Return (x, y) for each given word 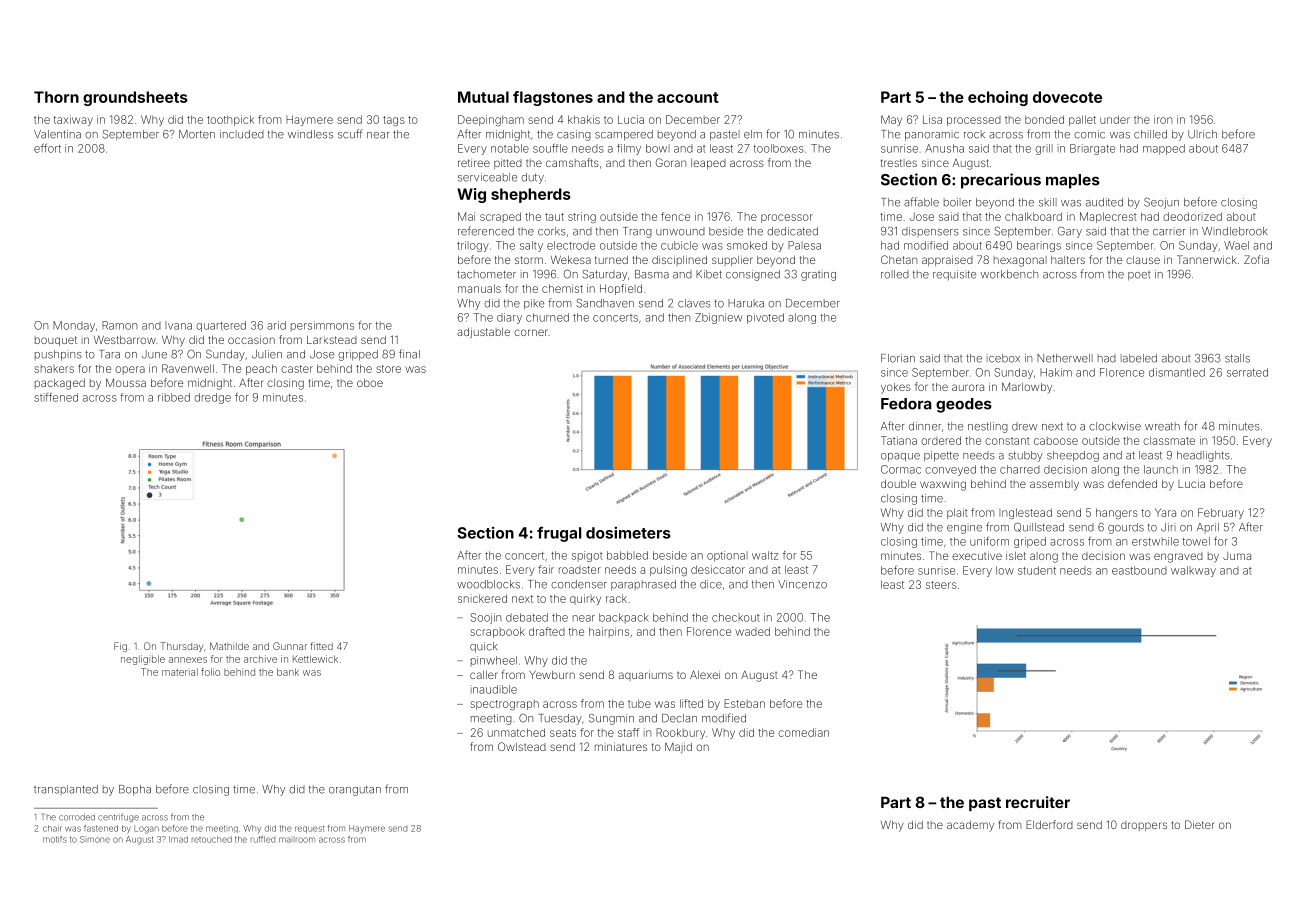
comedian (803, 732)
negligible (143, 660)
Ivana (178, 325)
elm (753, 134)
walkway (1193, 571)
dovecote (1067, 97)
